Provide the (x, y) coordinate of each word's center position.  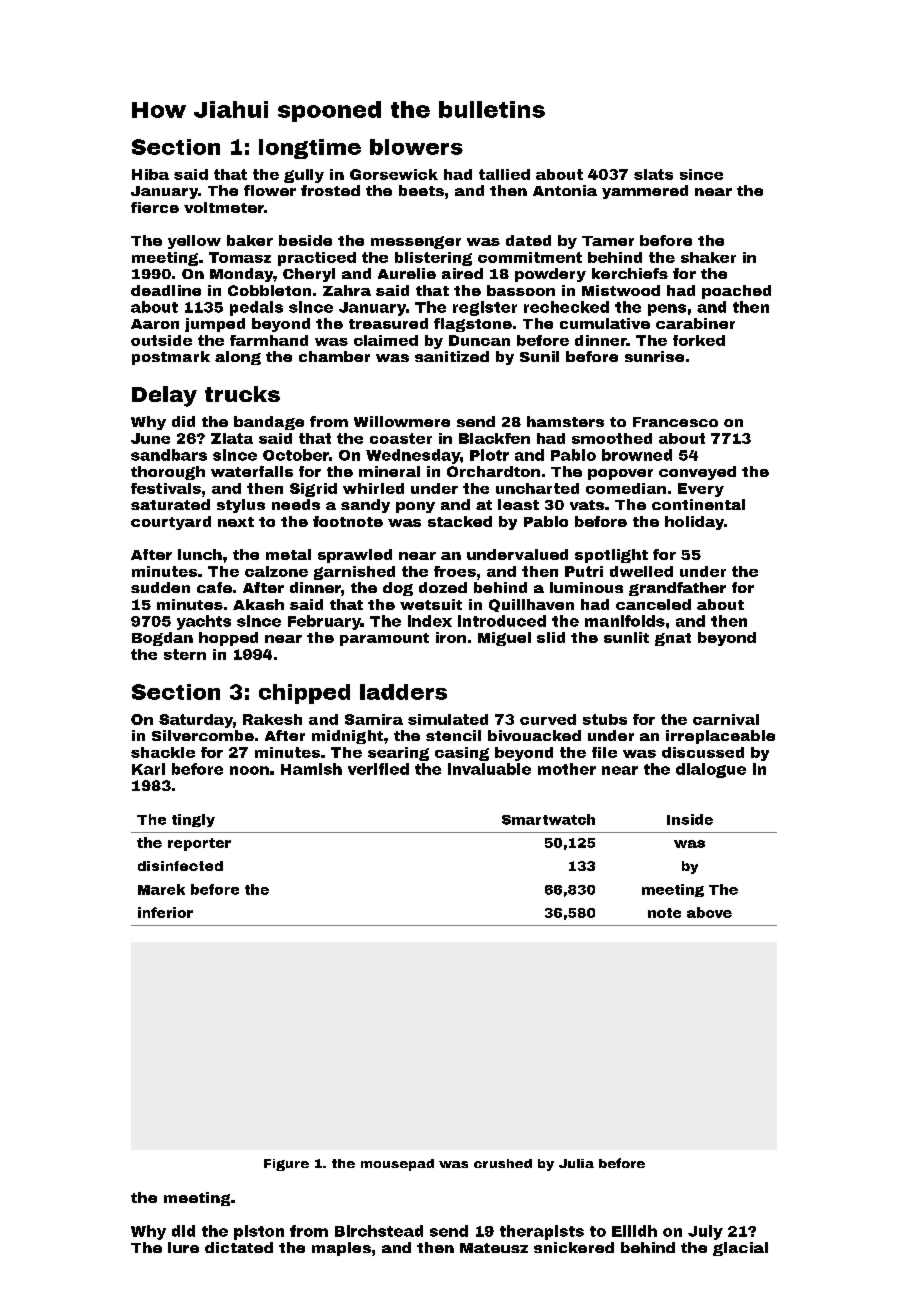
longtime (310, 149)
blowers (416, 147)
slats (653, 174)
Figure (286, 1165)
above (709, 912)
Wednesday (413, 456)
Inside (690, 819)
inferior (165, 912)
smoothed (612, 438)
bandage (269, 423)
